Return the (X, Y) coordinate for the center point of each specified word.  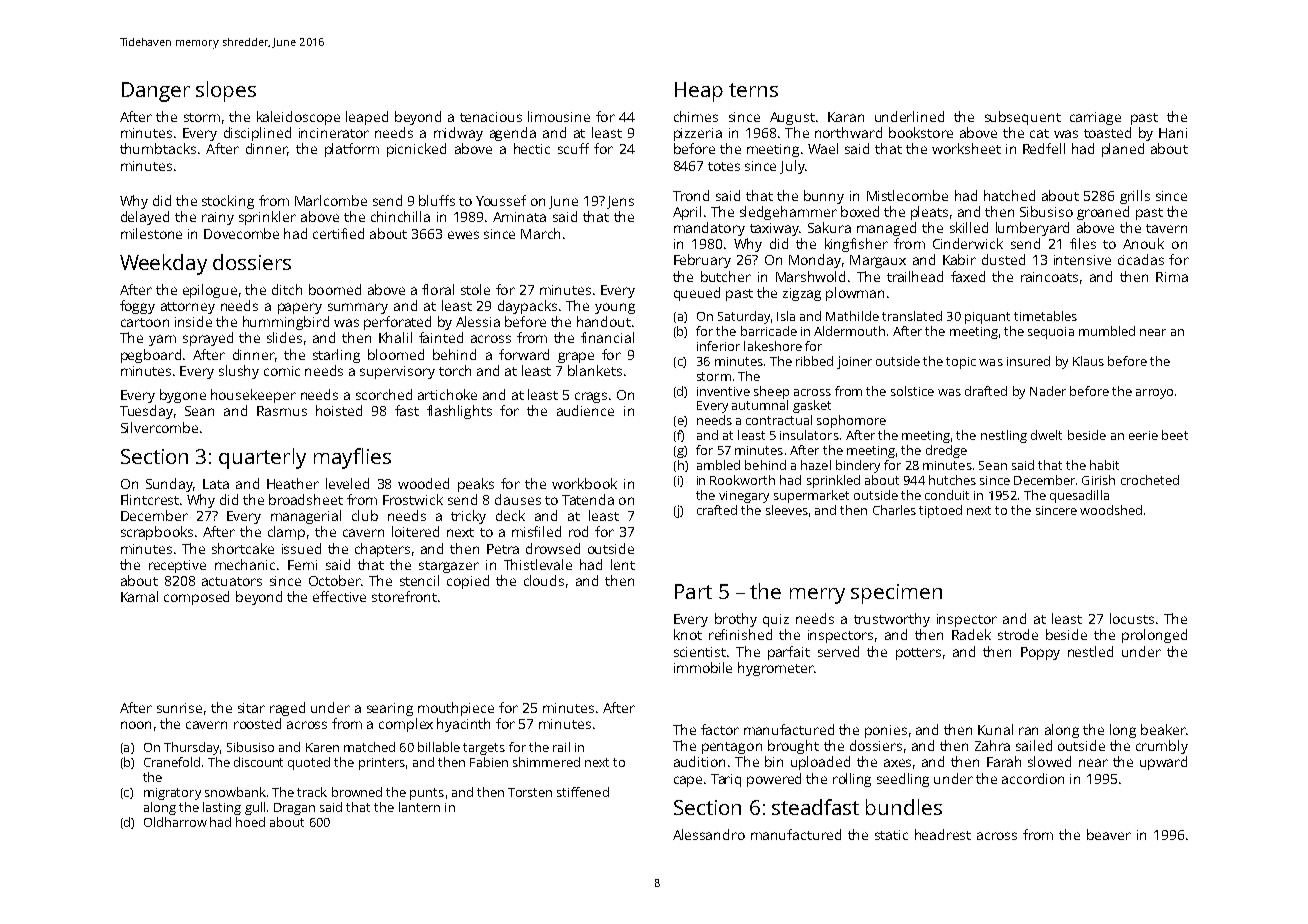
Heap (699, 92)
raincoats (1049, 277)
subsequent (1023, 118)
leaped (367, 118)
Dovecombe (241, 233)
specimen (896, 594)
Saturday (744, 317)
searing (390, 709)
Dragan (294, 809)
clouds (544, 580)
